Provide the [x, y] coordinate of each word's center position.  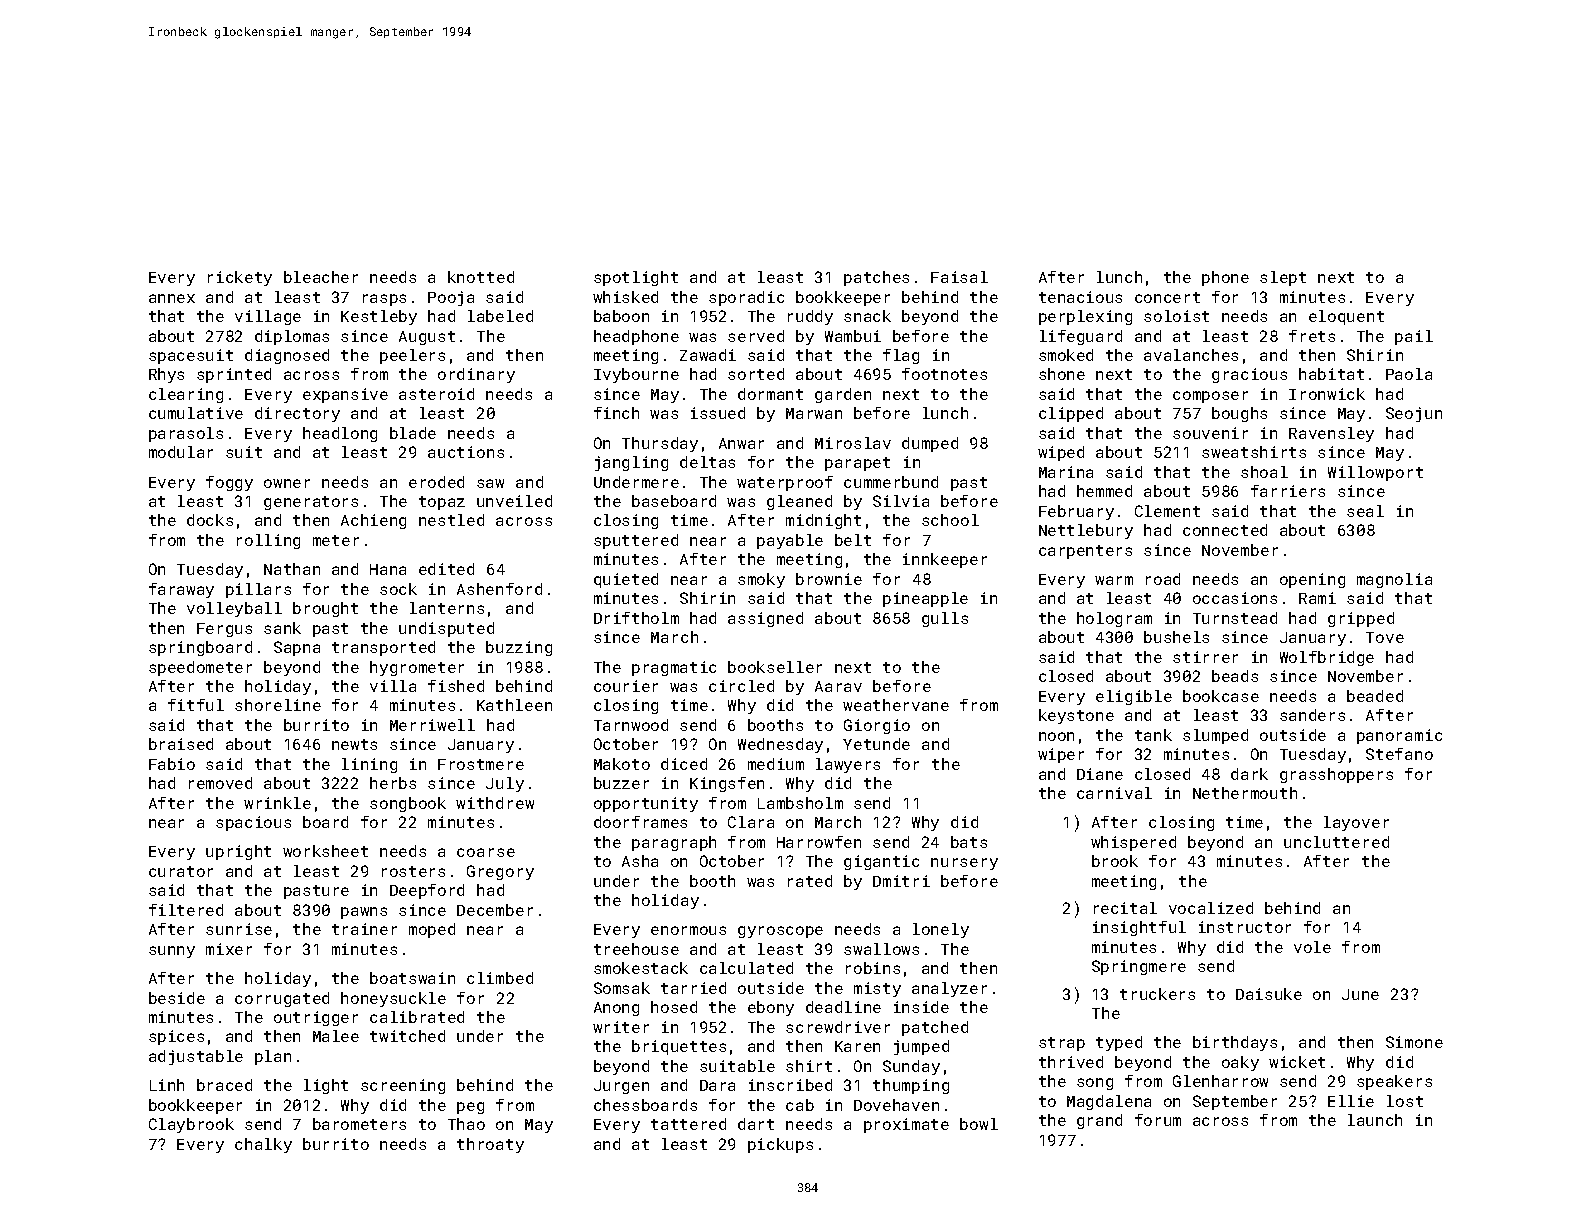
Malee [336, 1036]
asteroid [436, 394]
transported [383, 648]
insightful [1139, 928]
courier [626, 686]
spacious [253, 823]
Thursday [660, 444]
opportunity [646, 804]
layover [1356, 823]
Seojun [1414, 414]
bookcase [1221, 696]
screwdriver [838, 1027]
